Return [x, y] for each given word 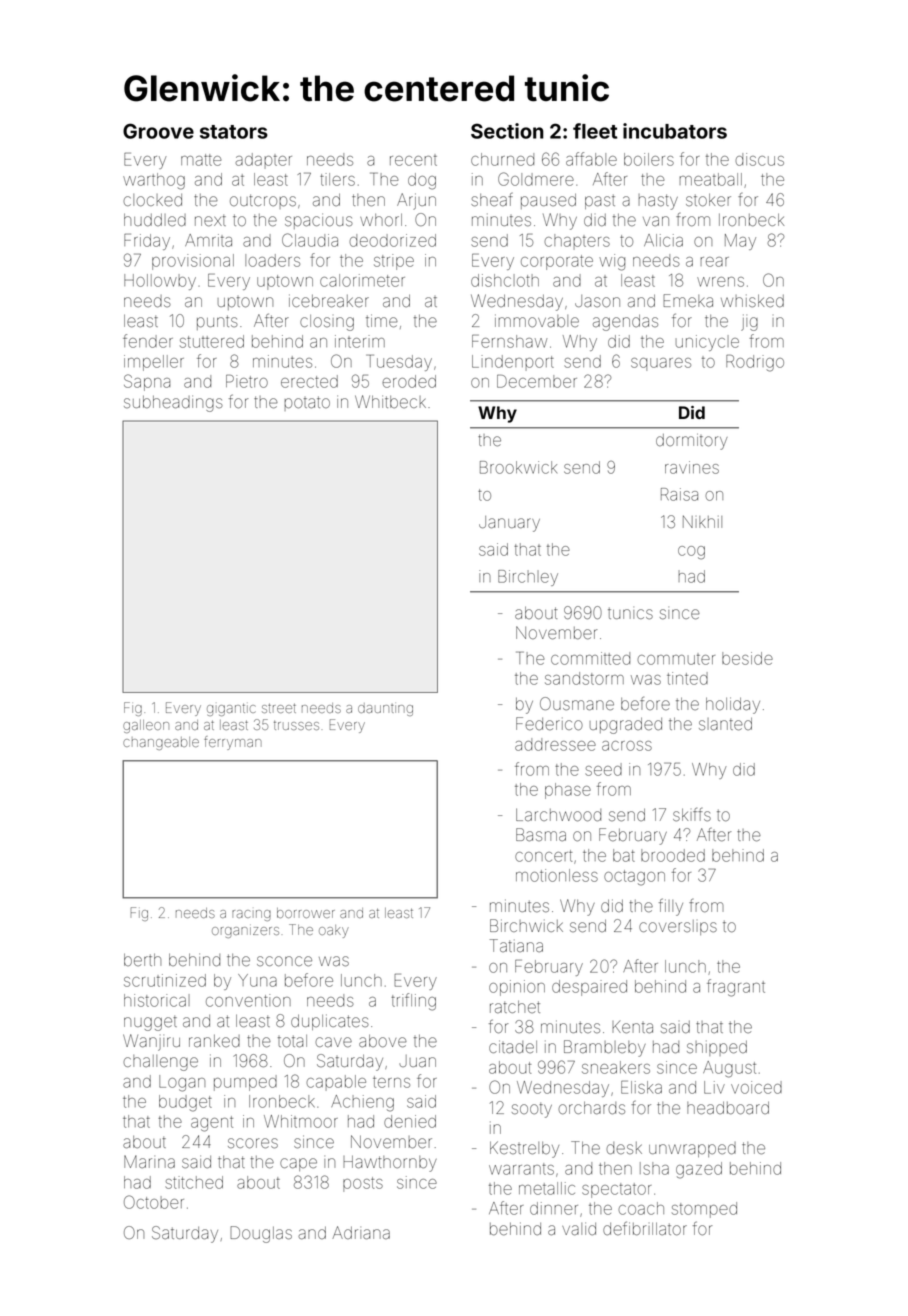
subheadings [173, 403]
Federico [549, 723]
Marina [149, 1161]
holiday [733, 705]
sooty [532, 1110]
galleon [146, 726]
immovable [537, 320]
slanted [725, 724]
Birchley [528, 578]
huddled [155, 220]
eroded [409, 381]
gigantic [231, 710]
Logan [182, 1083]
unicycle [707, 343]
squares [661, 364]
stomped [704, 1210]
